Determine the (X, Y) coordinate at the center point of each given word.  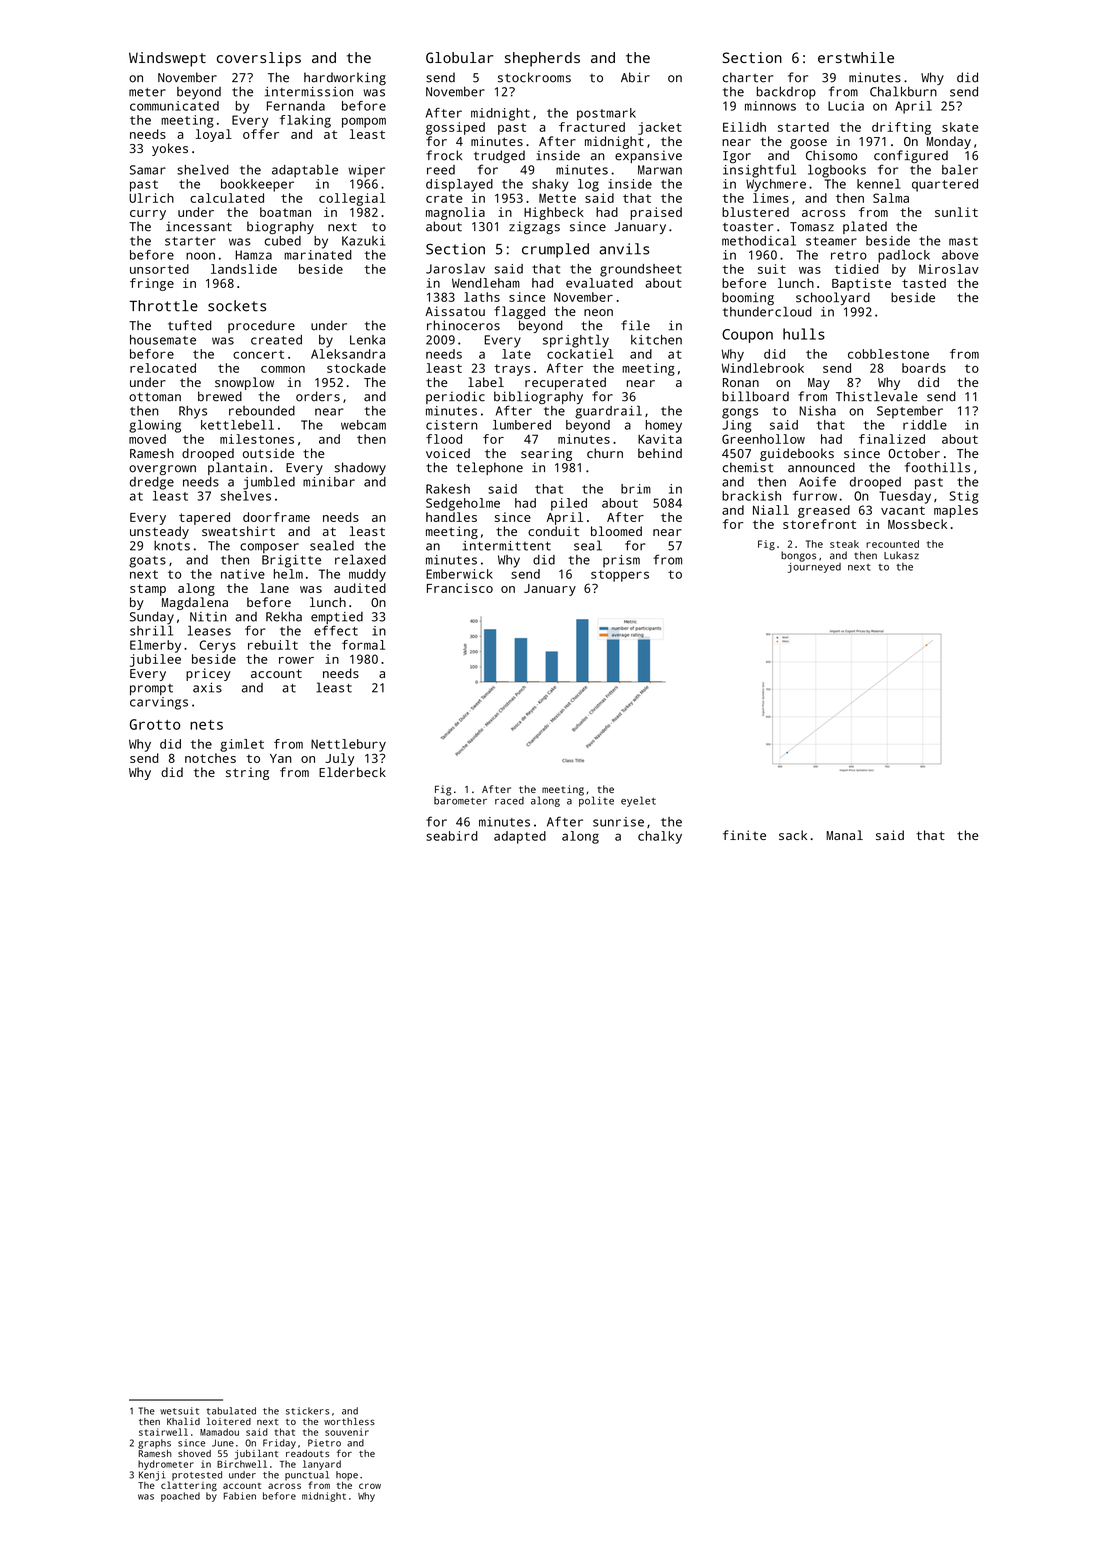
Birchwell (242, 1464)
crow (370, 1486)
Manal (844, 835)
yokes (170, 149)
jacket (660, 128)
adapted (520, 837)
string (247, 773)
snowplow (244, 383)
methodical (759, 240)
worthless (349, 1421)
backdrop (786, 92)
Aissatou (455, 311)
